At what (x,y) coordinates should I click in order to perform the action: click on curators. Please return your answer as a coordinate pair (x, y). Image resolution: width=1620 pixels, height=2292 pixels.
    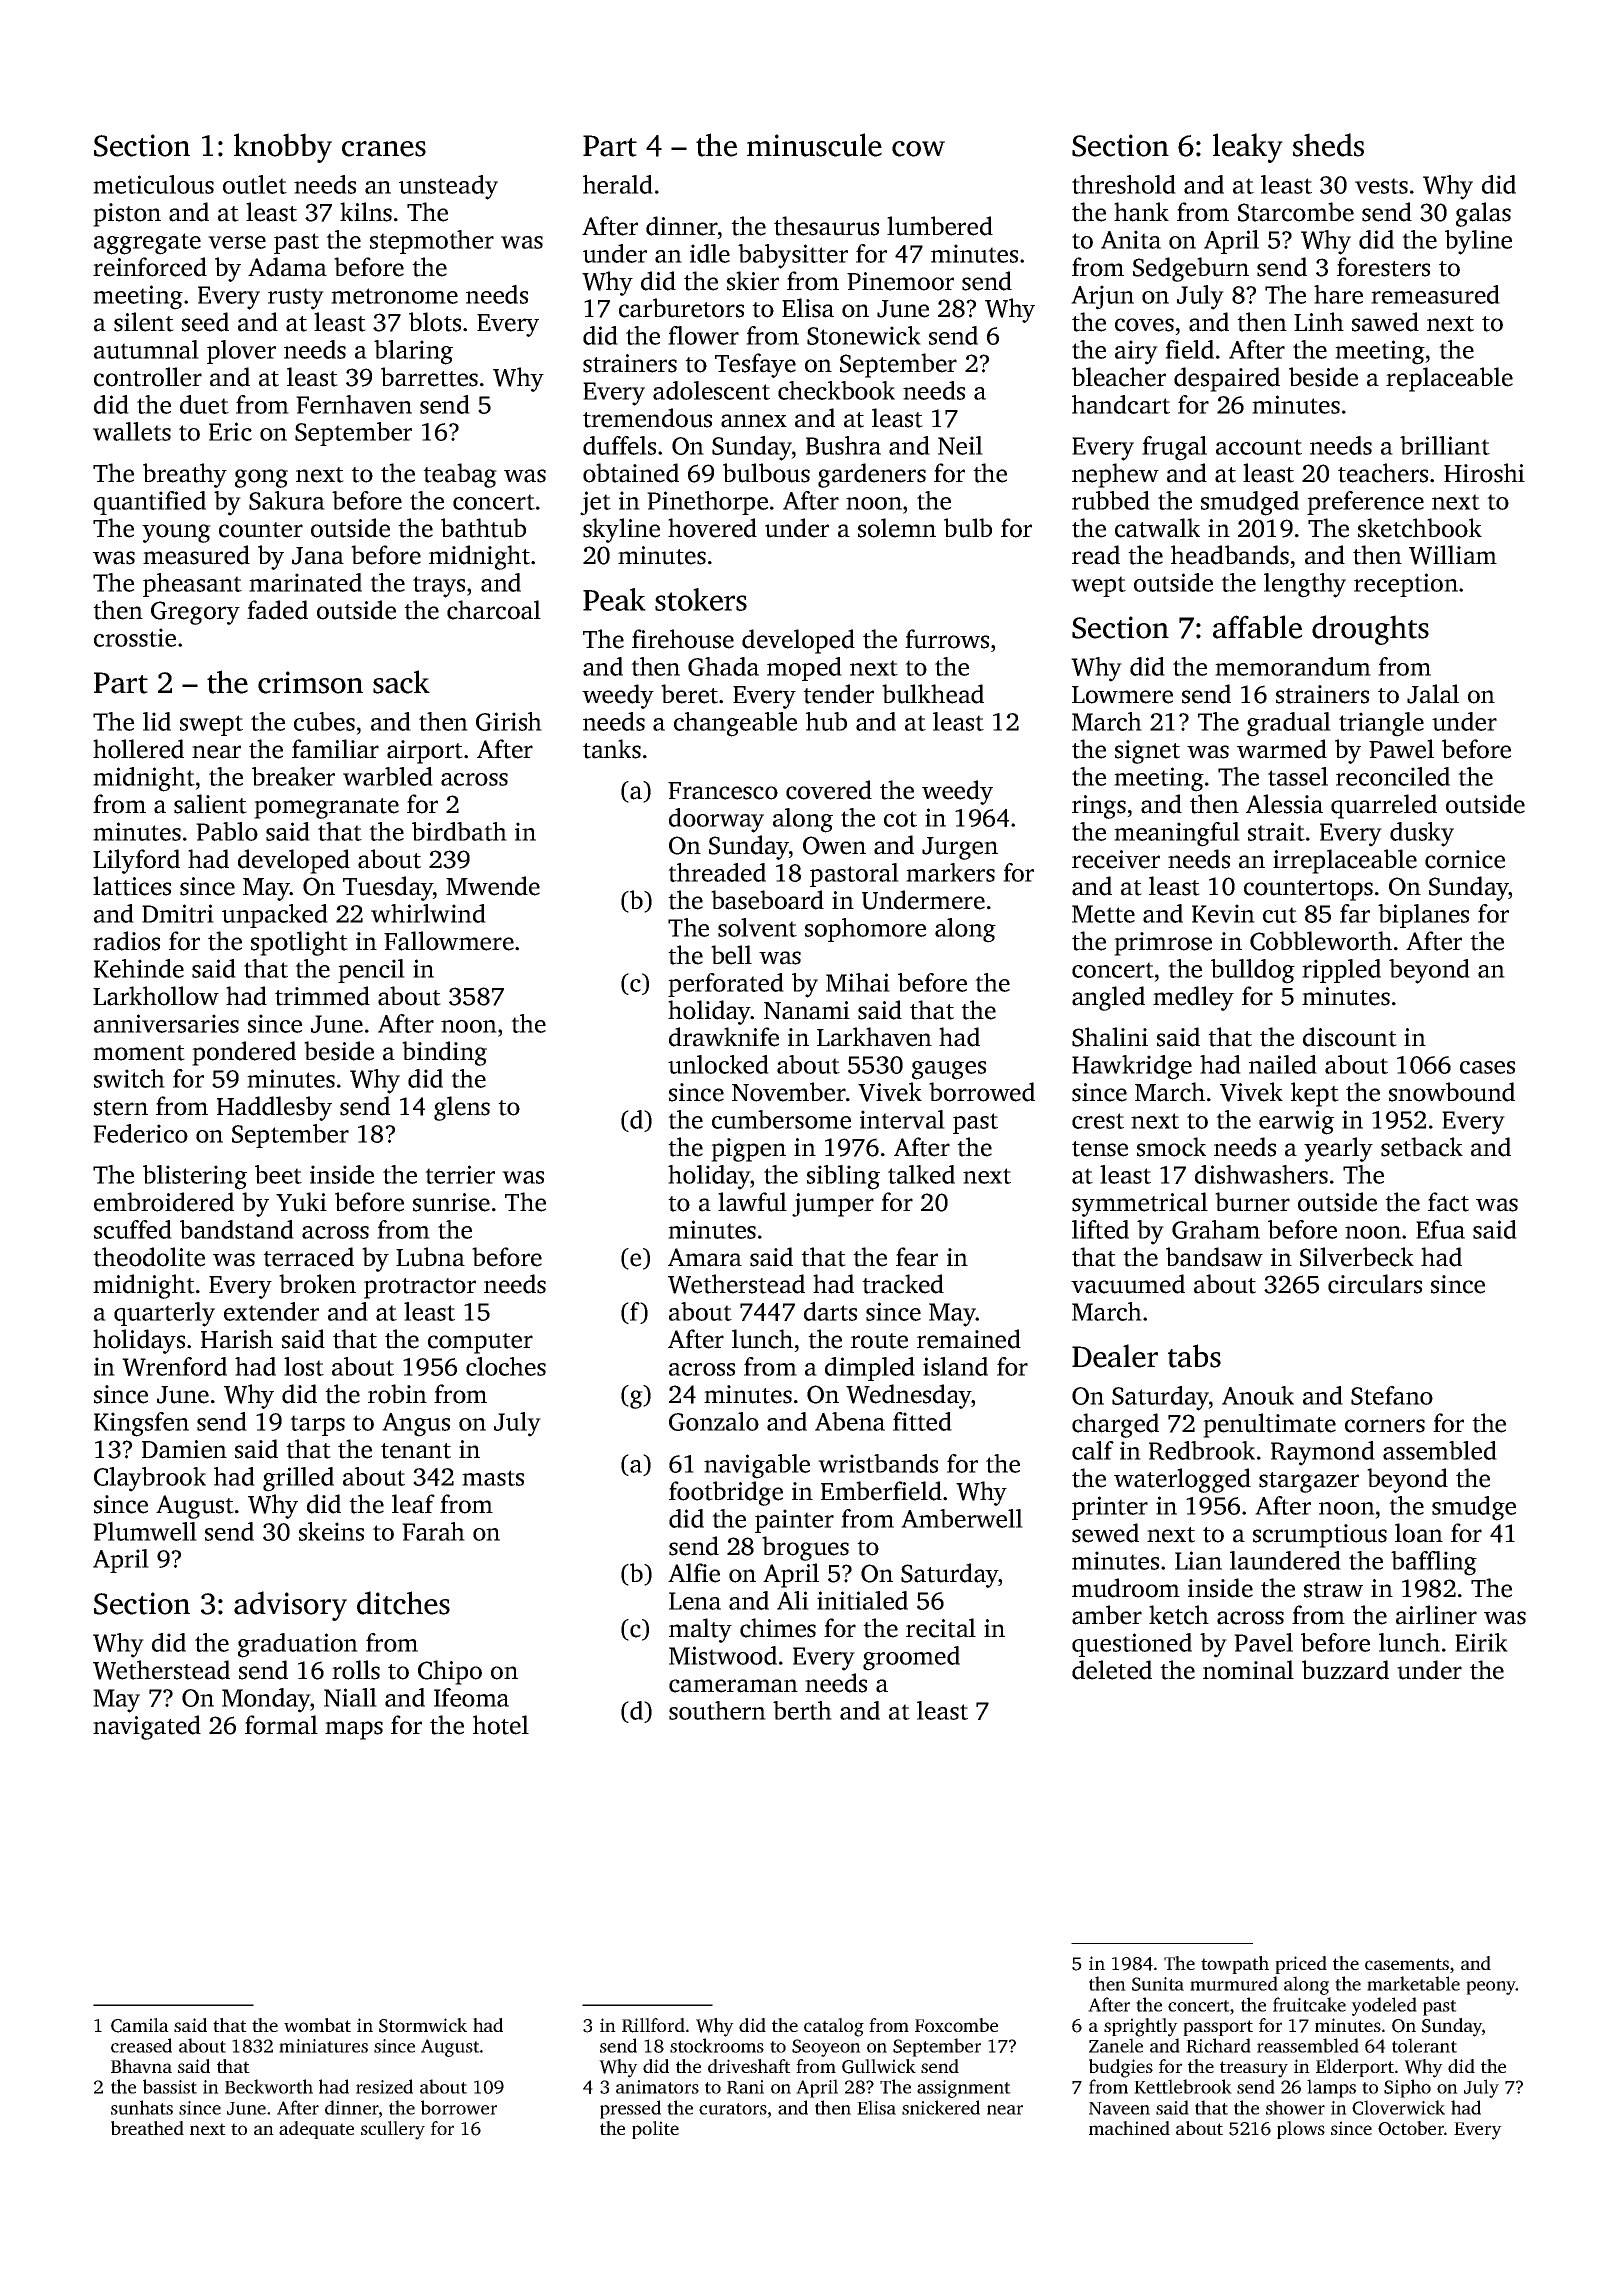
    Looking at the image, I should click on (733, 2109).
